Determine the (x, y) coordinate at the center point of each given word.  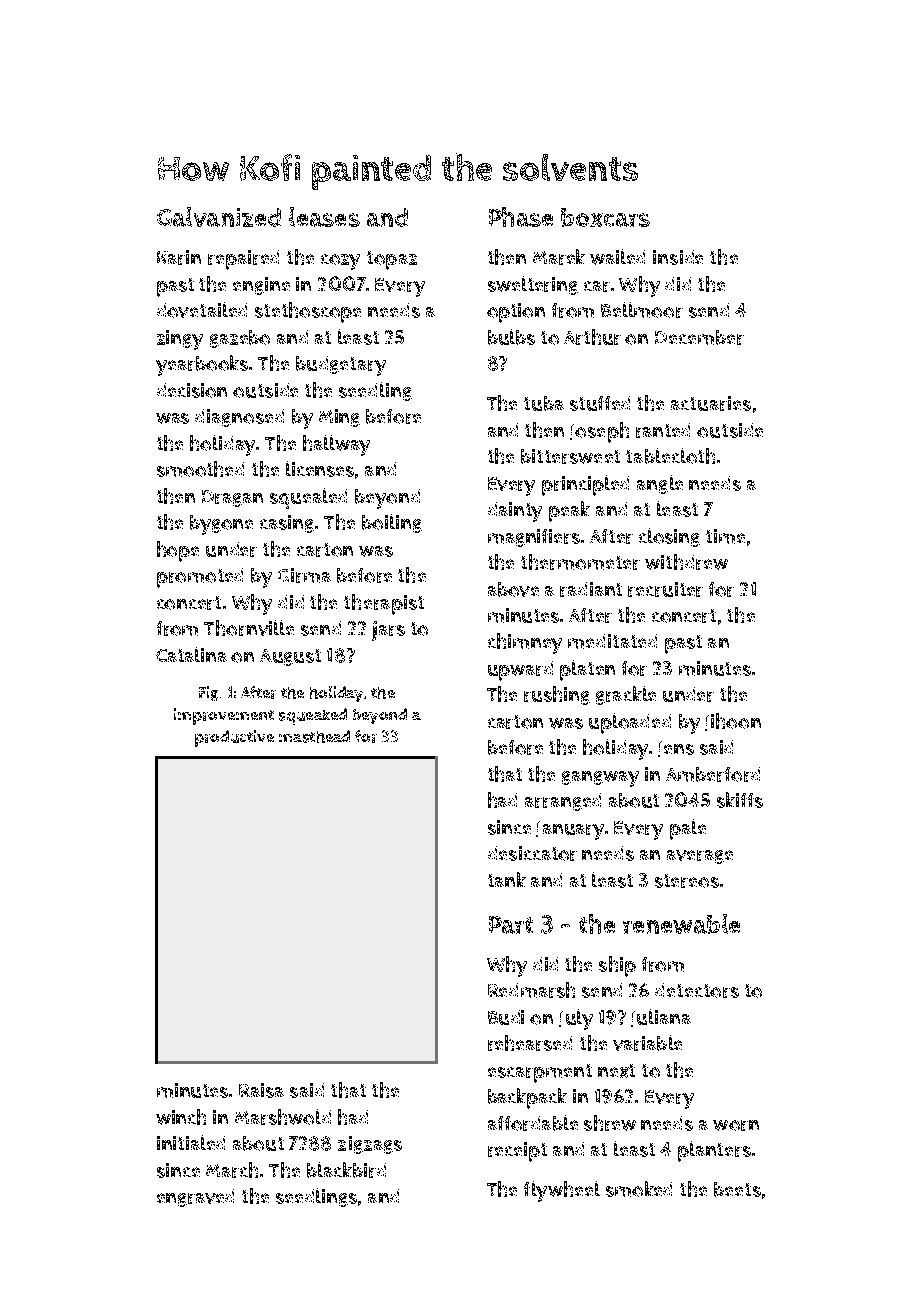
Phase (521, 217)
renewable (681, 924)
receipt (517, 1152)
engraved (195, 1198)
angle (660, 484)
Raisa (261, 1090)
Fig (208, 693)
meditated (612, 641)
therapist (384, 604)
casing (287, 524)
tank (507, 879)
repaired (243, 260)
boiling (392, 523)
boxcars (605, 217)
